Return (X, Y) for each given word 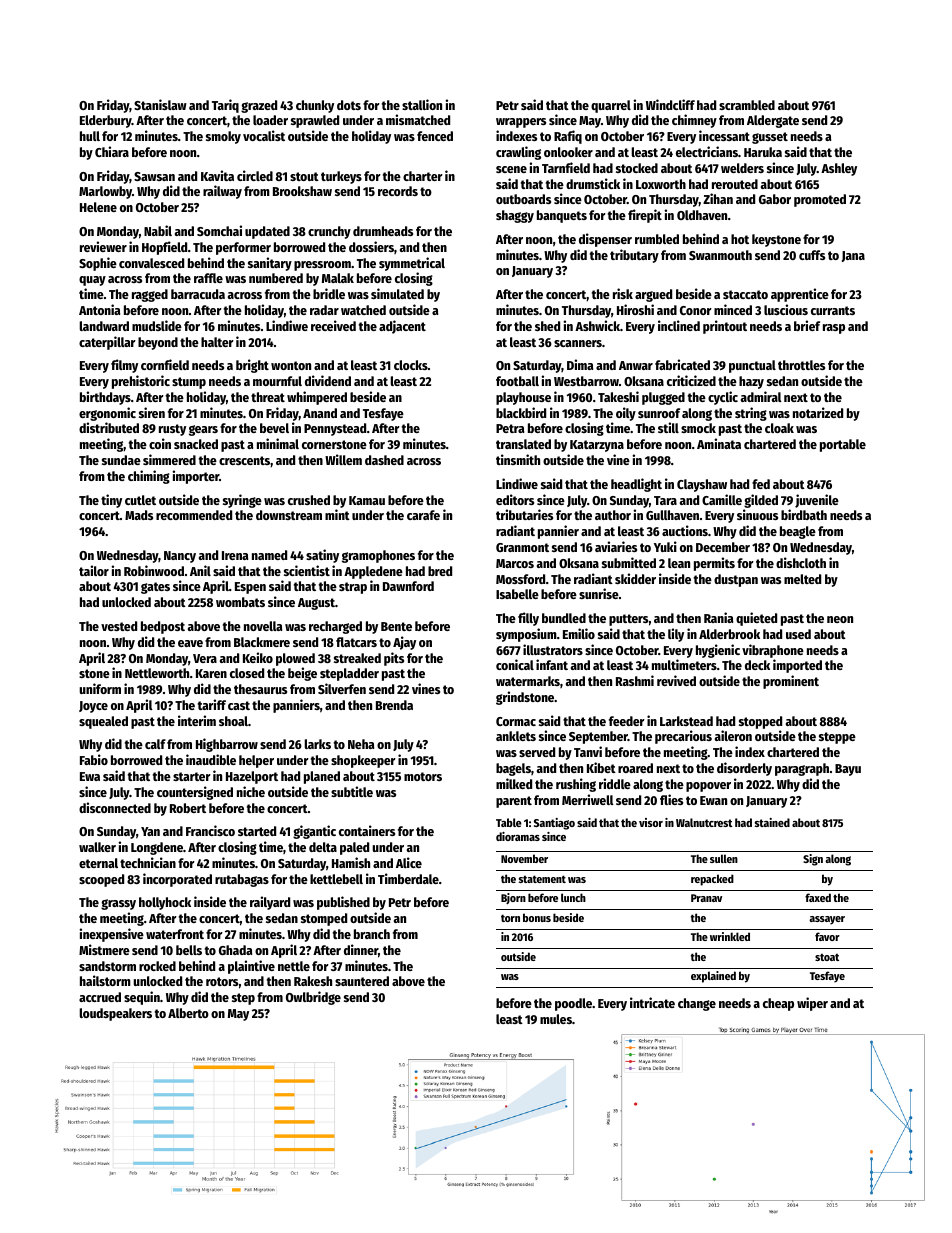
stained (772, 822)
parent (514, 802)
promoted (820, 200)
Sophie (98, 264)
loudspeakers (115, 1014)
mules (556, 1019)
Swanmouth (720, 255)
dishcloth (801, 562)
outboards (523, 199)
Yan (150, 831)
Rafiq (568, 137)
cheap (778, 1004)
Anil (200, 570)
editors (515, 499)
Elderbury (106, 121)
